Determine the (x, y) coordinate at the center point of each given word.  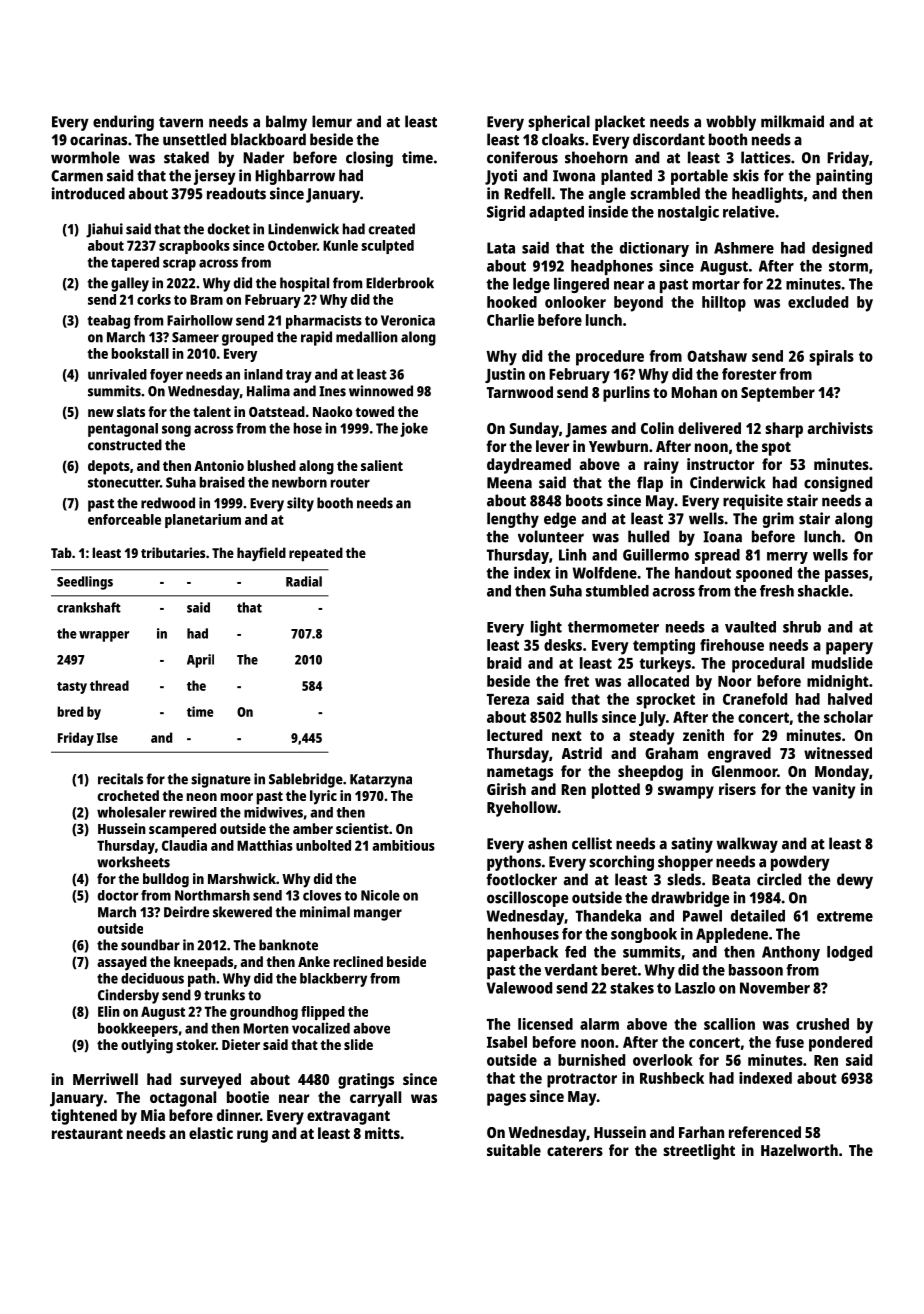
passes (846, 576)
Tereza (508, 699)
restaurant (87, 1134)
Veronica (408, 320)
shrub (802, 627)
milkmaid (792, 121)
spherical (559, 123)
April (200, 661)
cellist (592, 843)
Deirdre (186, 912)
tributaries (173, 552)
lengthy (513, 520)
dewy (855, 881)
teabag (109, 322)
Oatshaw (717, 356)
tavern (181, 122)
